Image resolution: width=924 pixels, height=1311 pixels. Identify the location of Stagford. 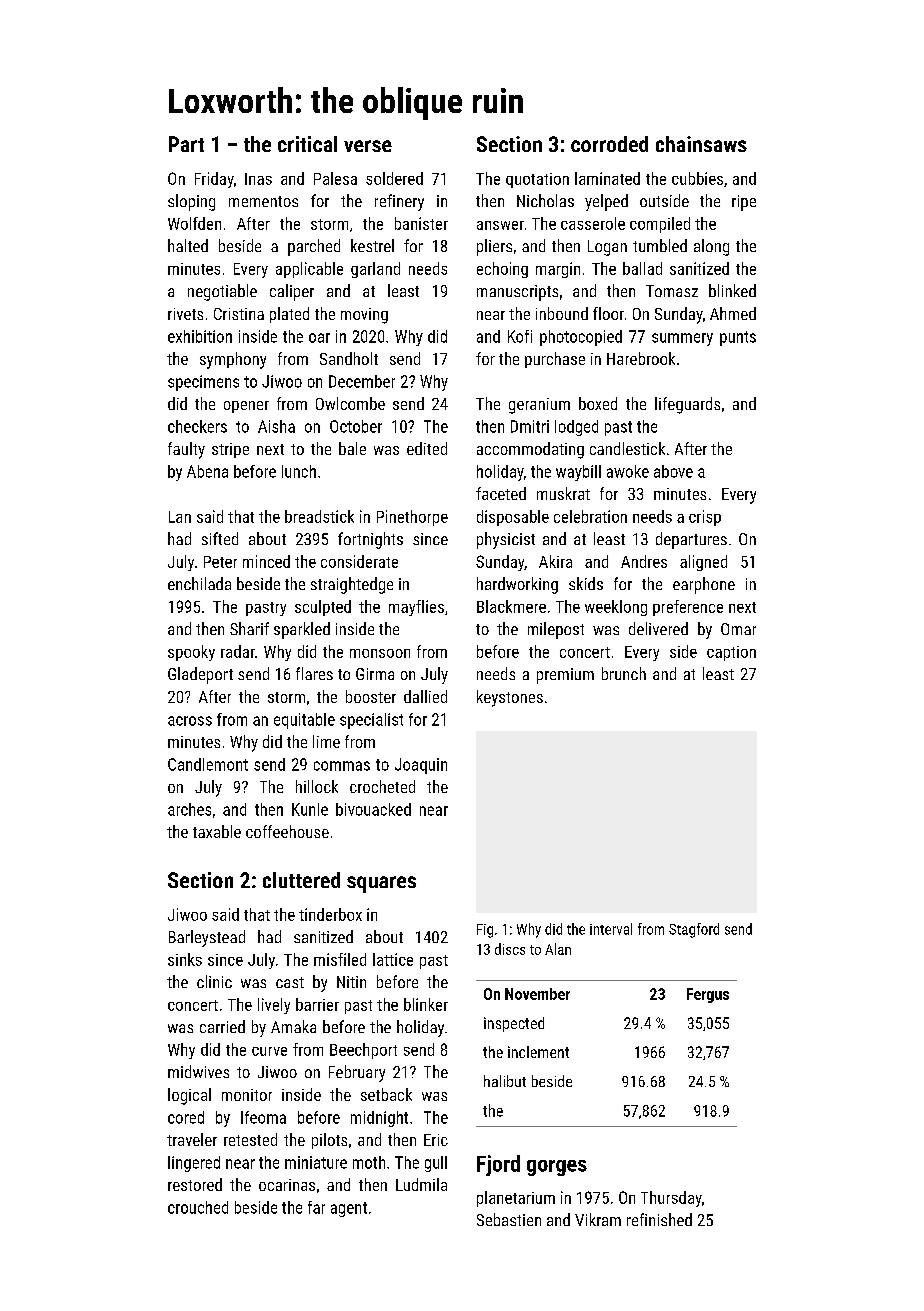
(694, 930).
